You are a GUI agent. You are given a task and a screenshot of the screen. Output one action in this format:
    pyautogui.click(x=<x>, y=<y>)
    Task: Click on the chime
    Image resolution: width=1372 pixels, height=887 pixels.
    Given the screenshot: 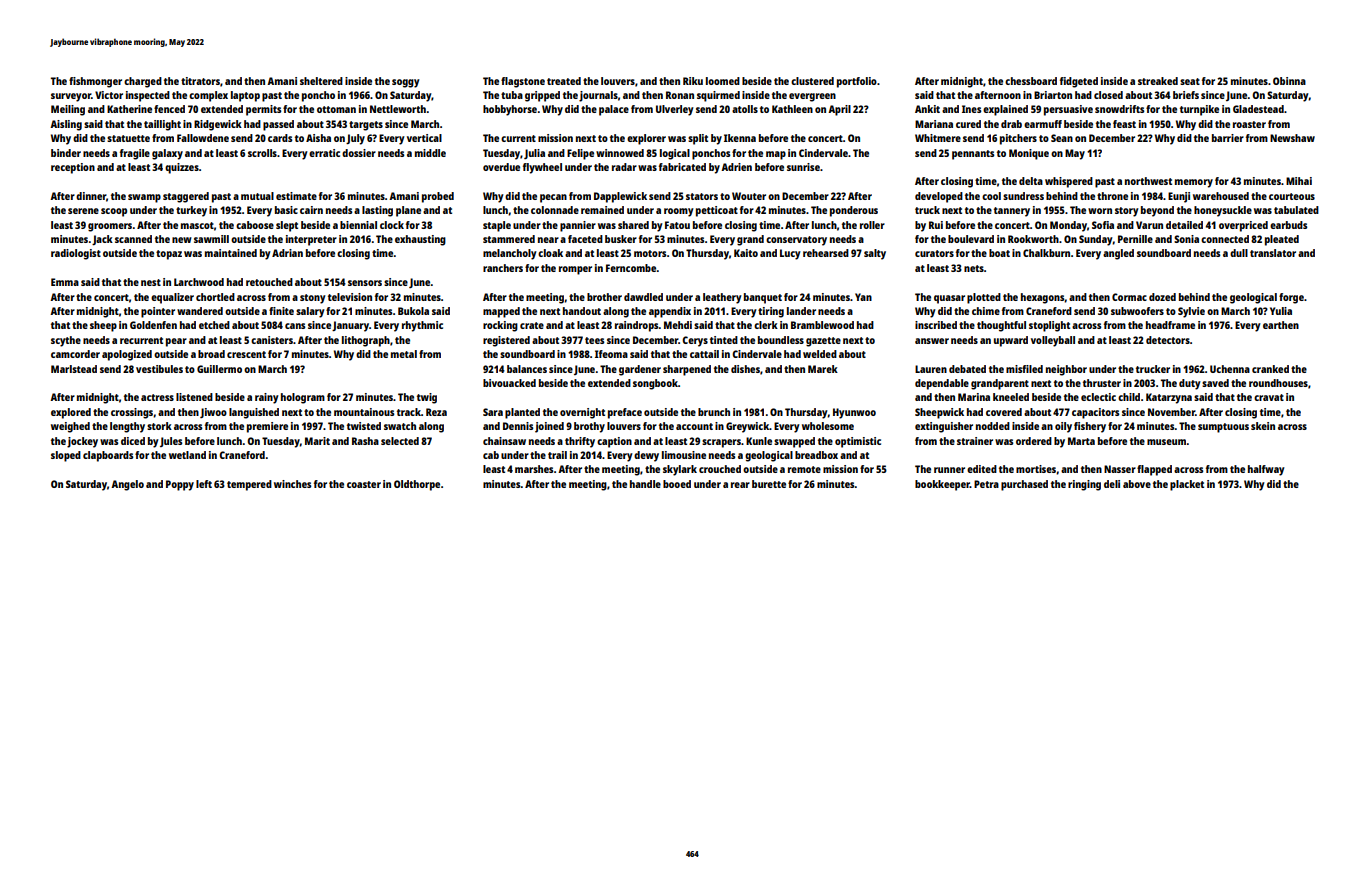 What is the action you would take?
    pyautogui.click(x=986, y=311)
